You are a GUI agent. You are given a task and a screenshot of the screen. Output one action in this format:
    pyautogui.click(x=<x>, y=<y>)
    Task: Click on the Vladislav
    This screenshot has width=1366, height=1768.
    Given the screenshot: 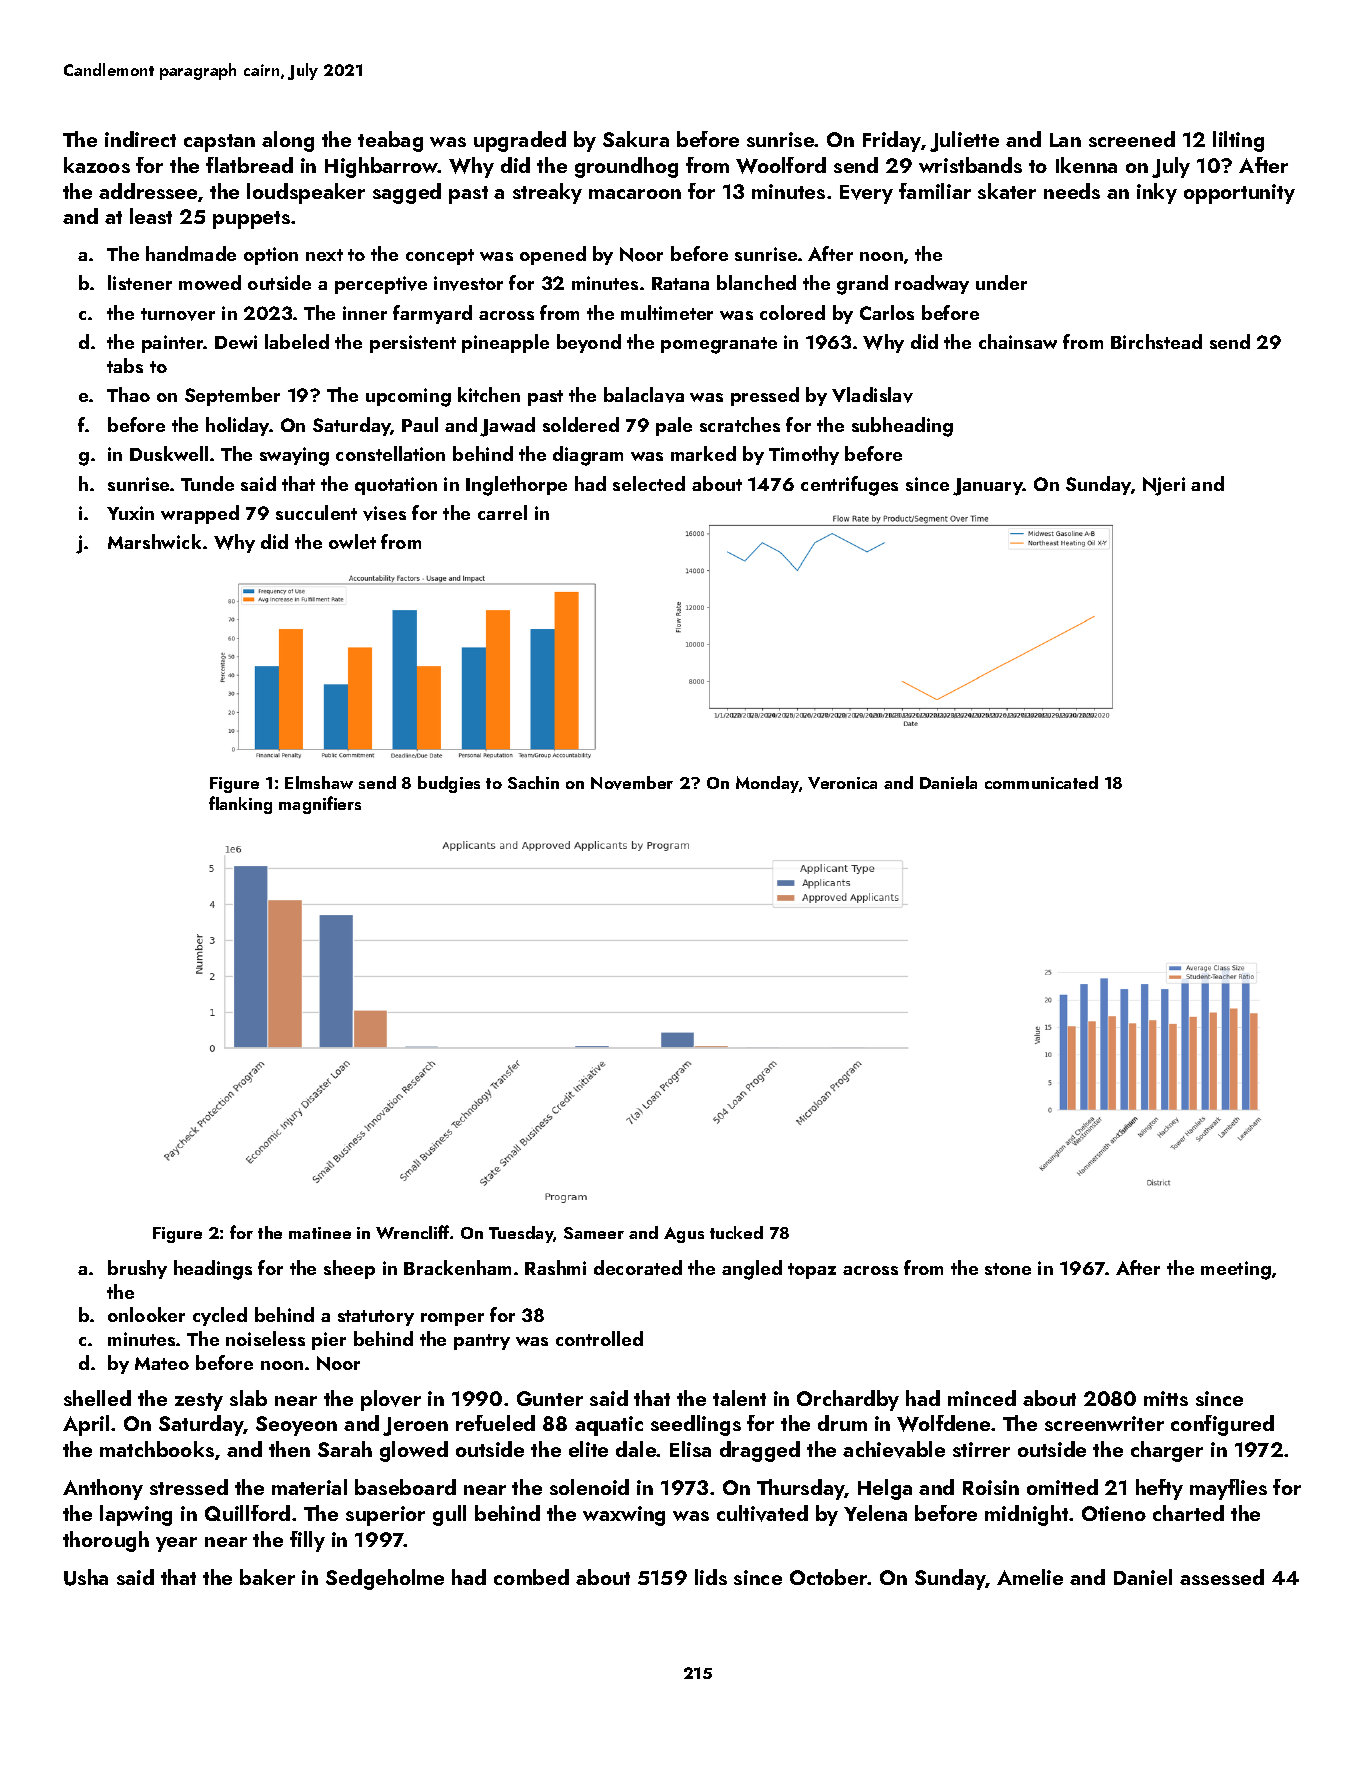 What is the action you would take?
    pyautogui.click(x=872, y=395)
